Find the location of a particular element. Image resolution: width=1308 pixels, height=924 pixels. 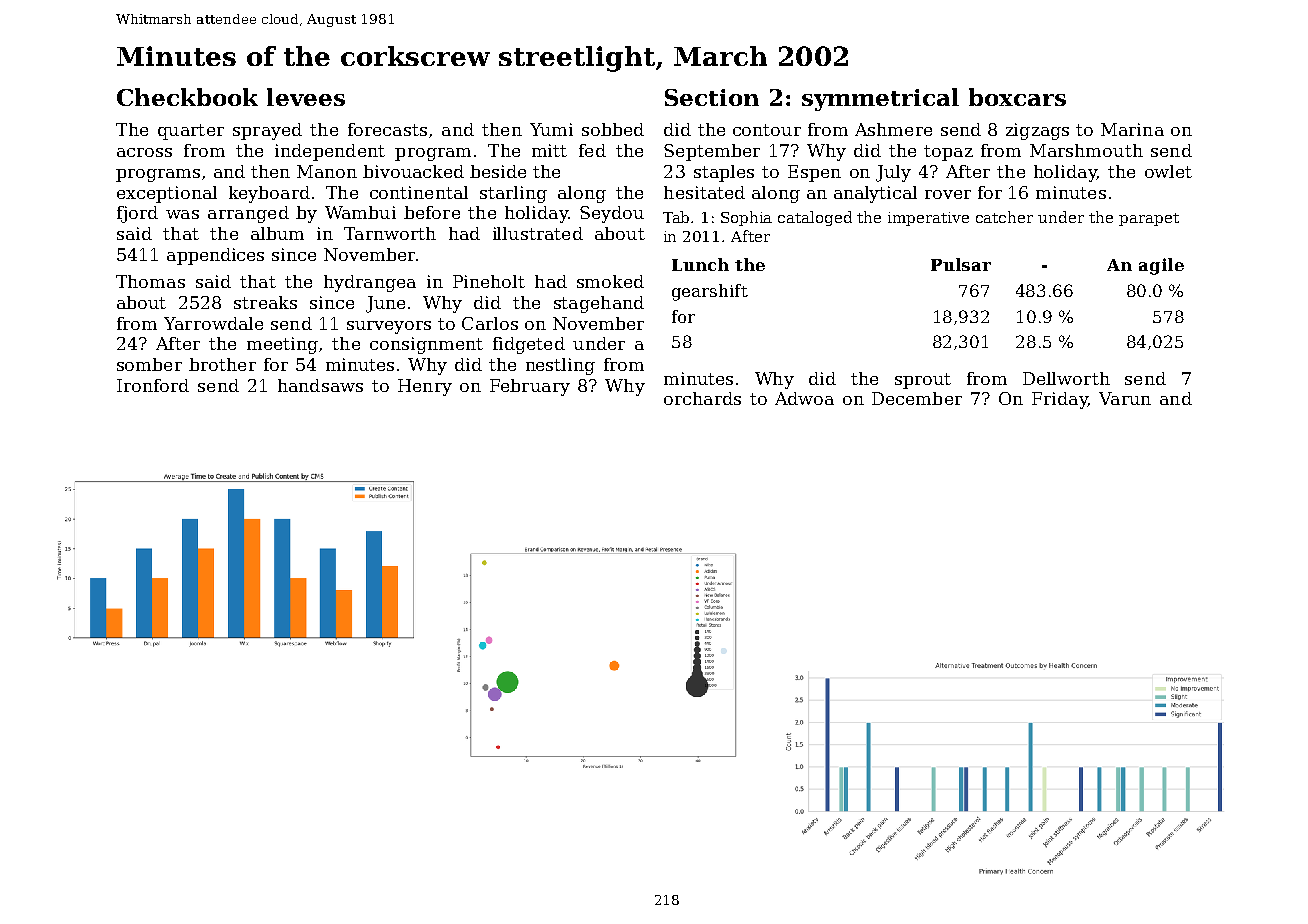

album is located at coordinates (277, 233).
